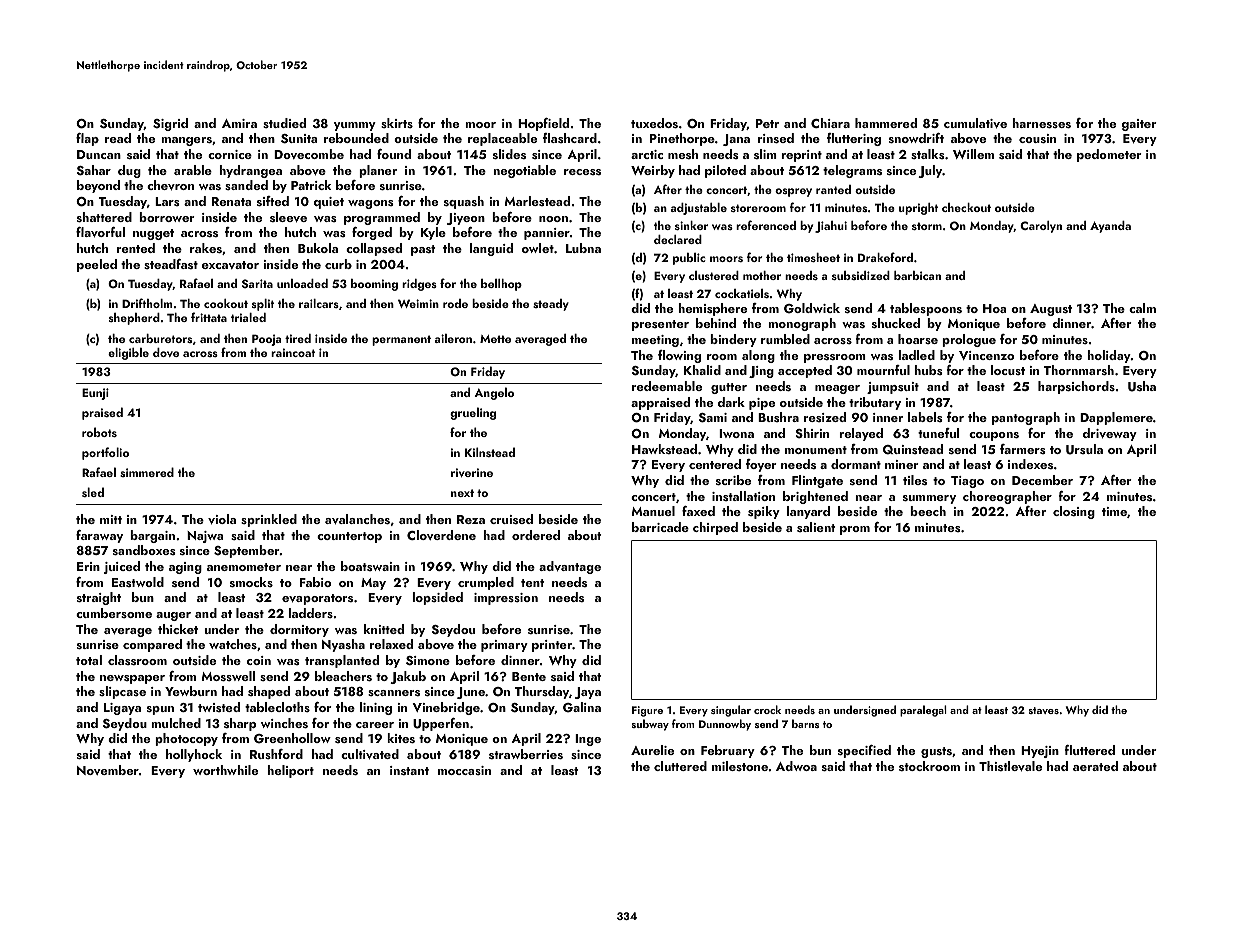 Image resolution: width=1233 pixels, height=952 pixels. What do you see at coordinates (1110, 227) in the page?
I see `Ayanda` at bounding box center [1110, 227].
